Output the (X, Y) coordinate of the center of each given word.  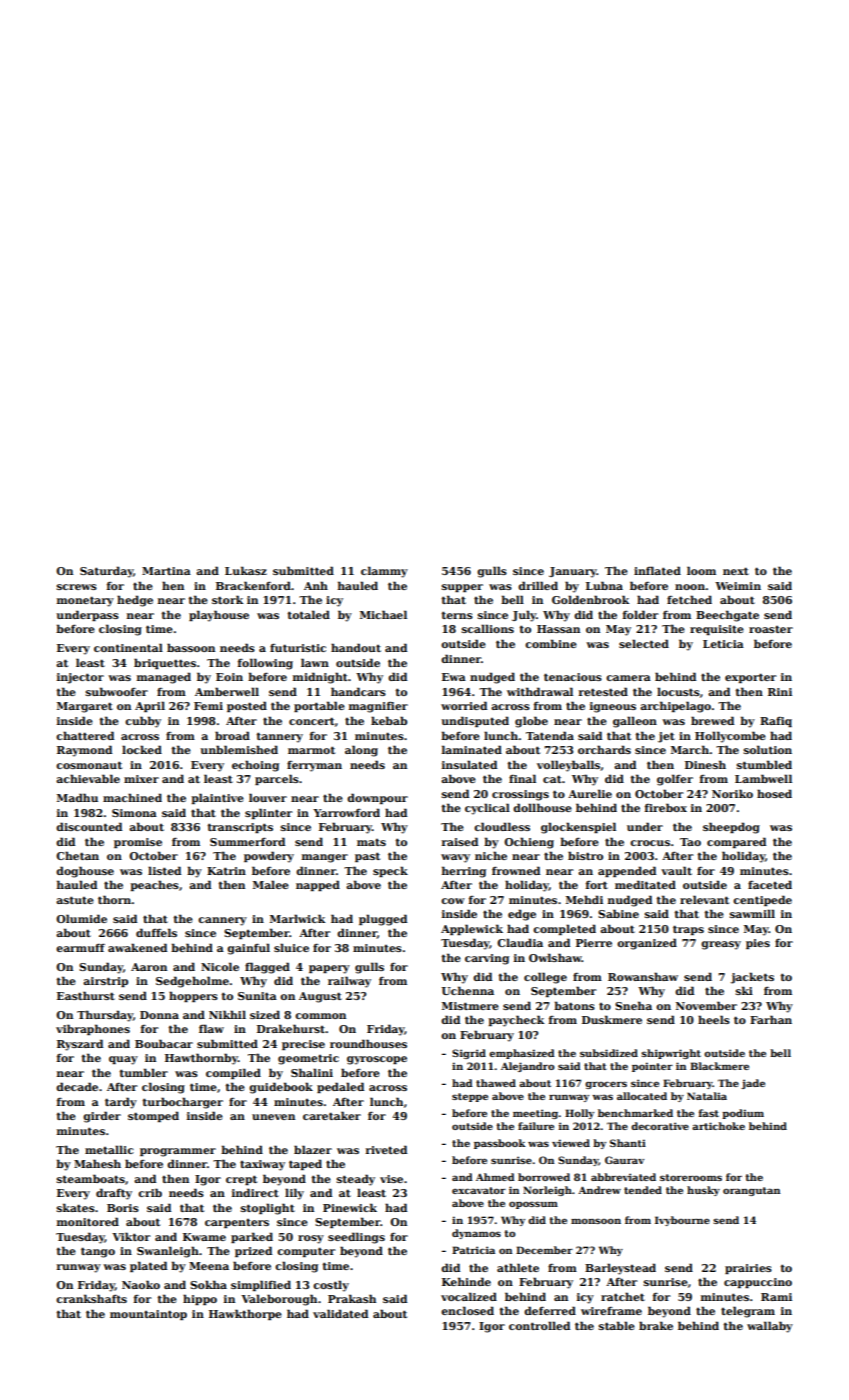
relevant (704, 899)
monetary (85, 601)
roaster (771, 629)
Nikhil (227, 1014)
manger (325, 858)
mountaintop (148, 1315)
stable (617, 1325)
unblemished (239, 749)
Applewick (472, 929)
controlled (539, 1325)
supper (462, 588)
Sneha (633, 1005)
